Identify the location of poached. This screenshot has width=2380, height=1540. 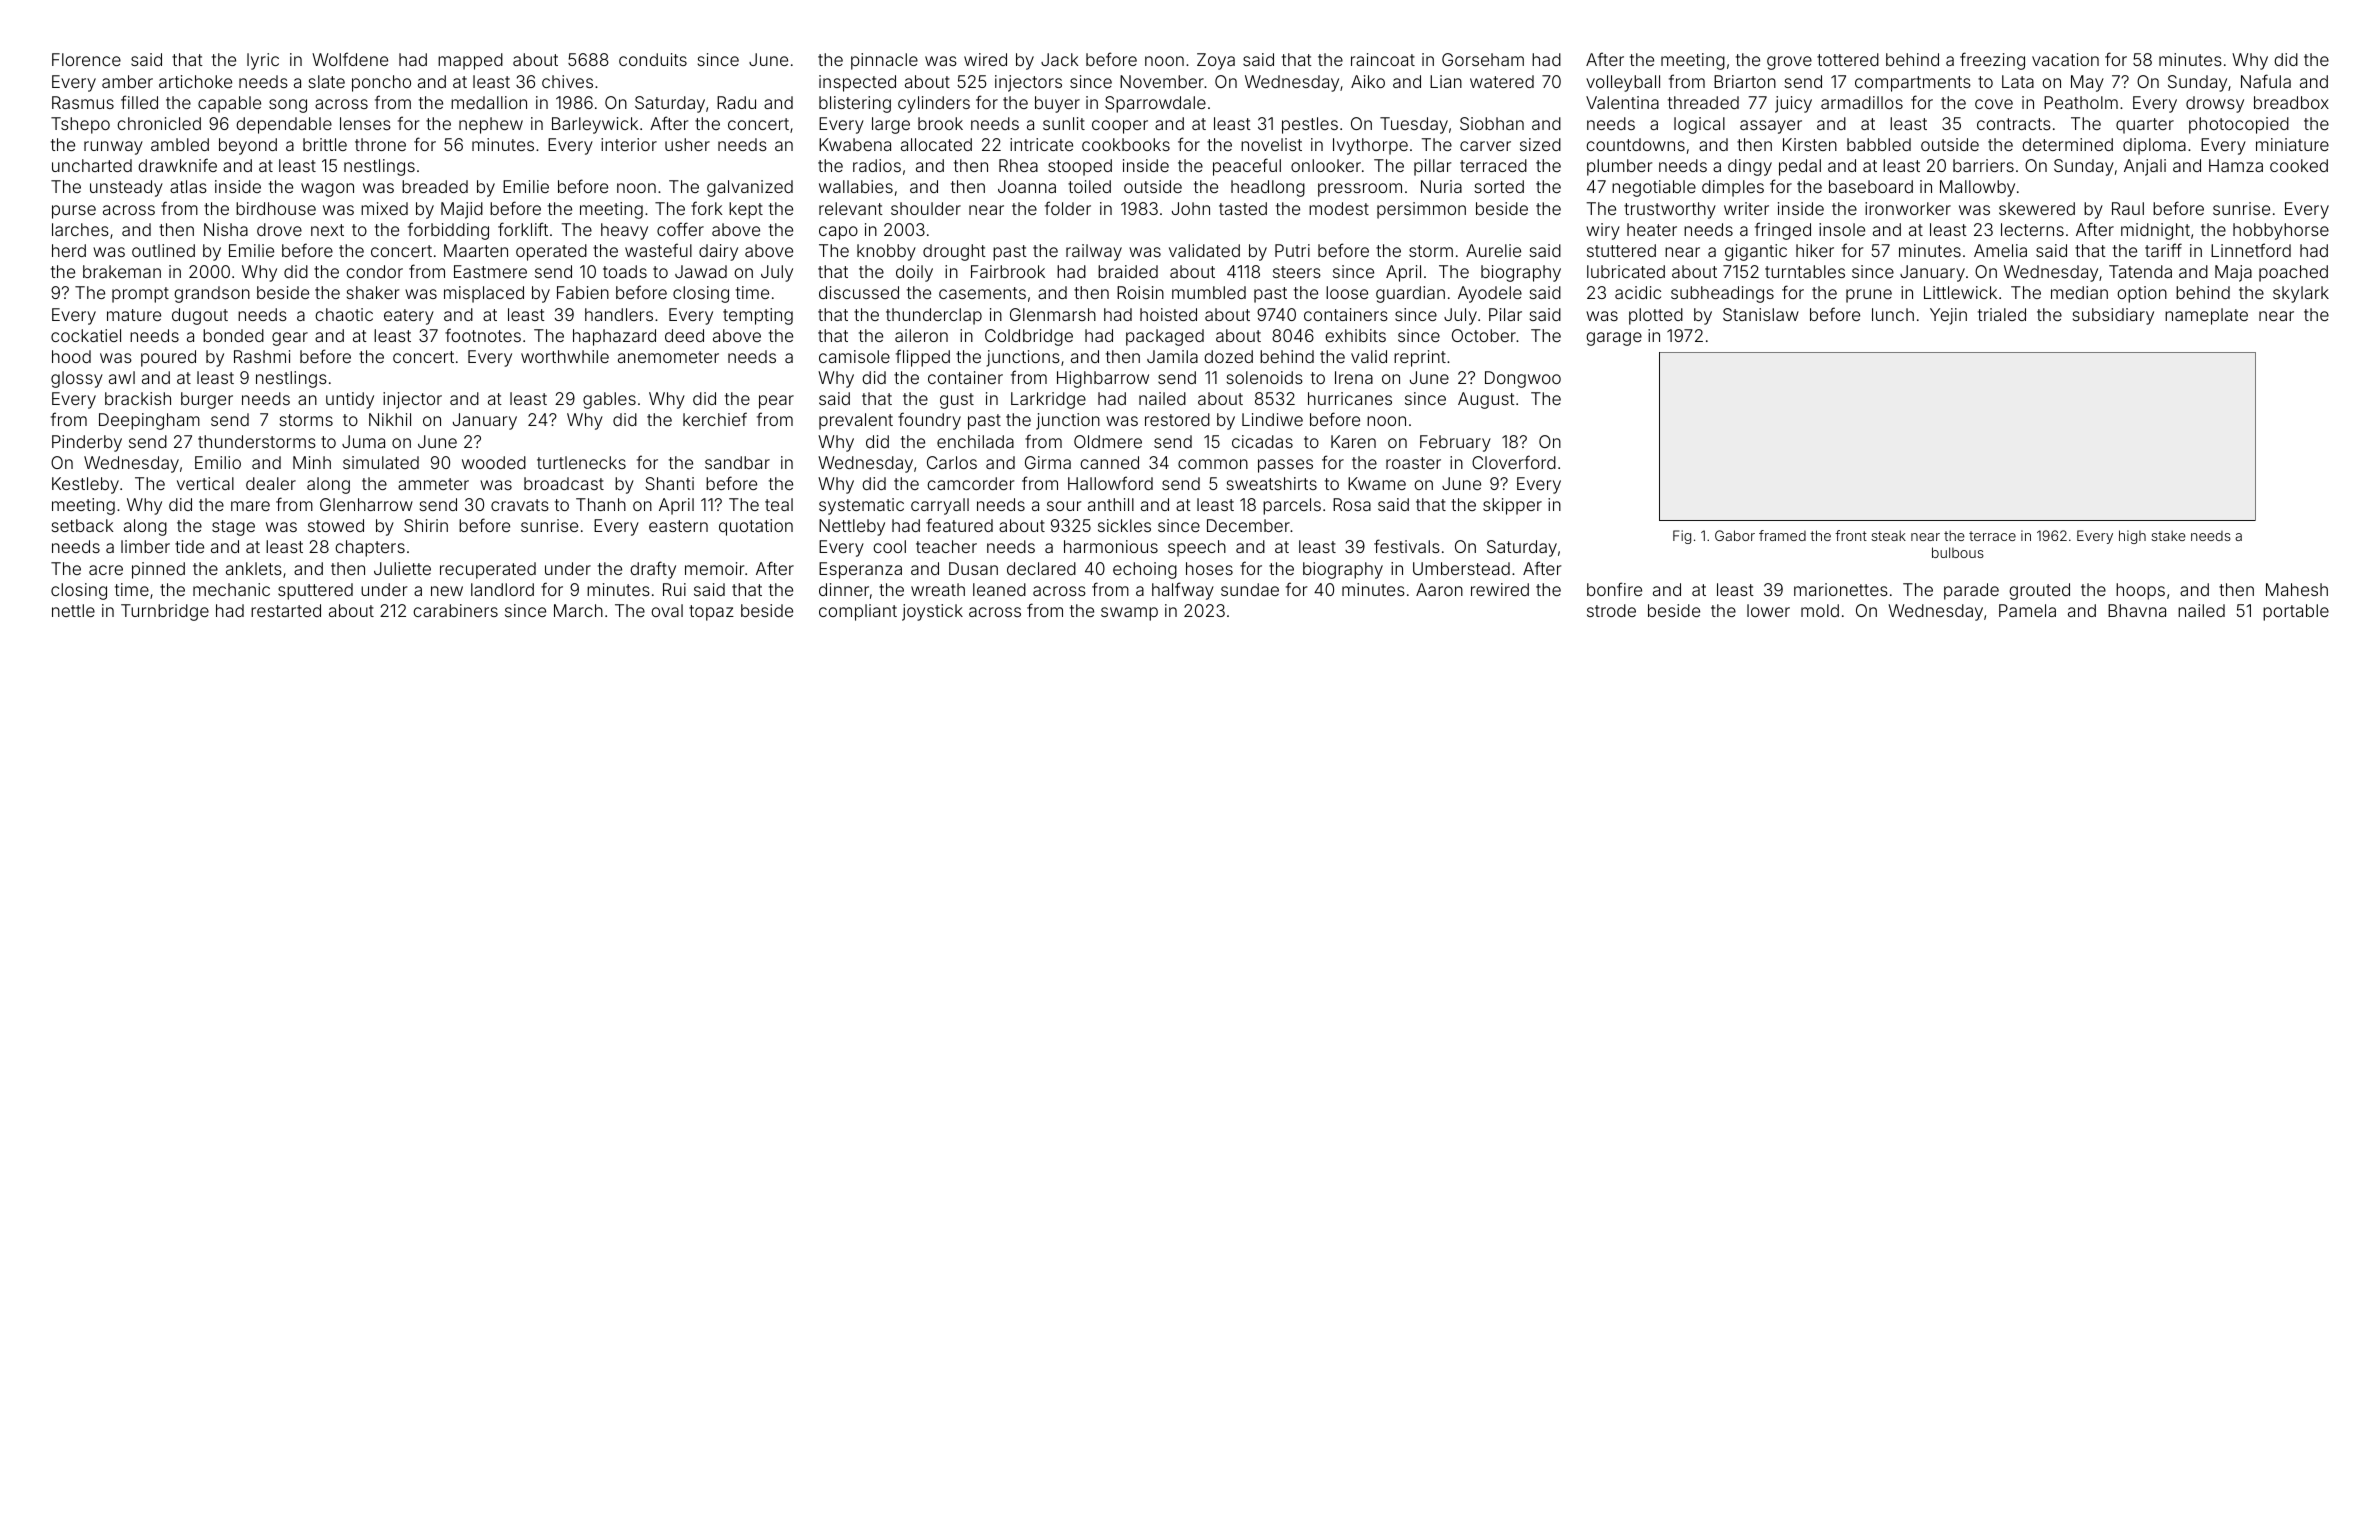
(2293, 273).
